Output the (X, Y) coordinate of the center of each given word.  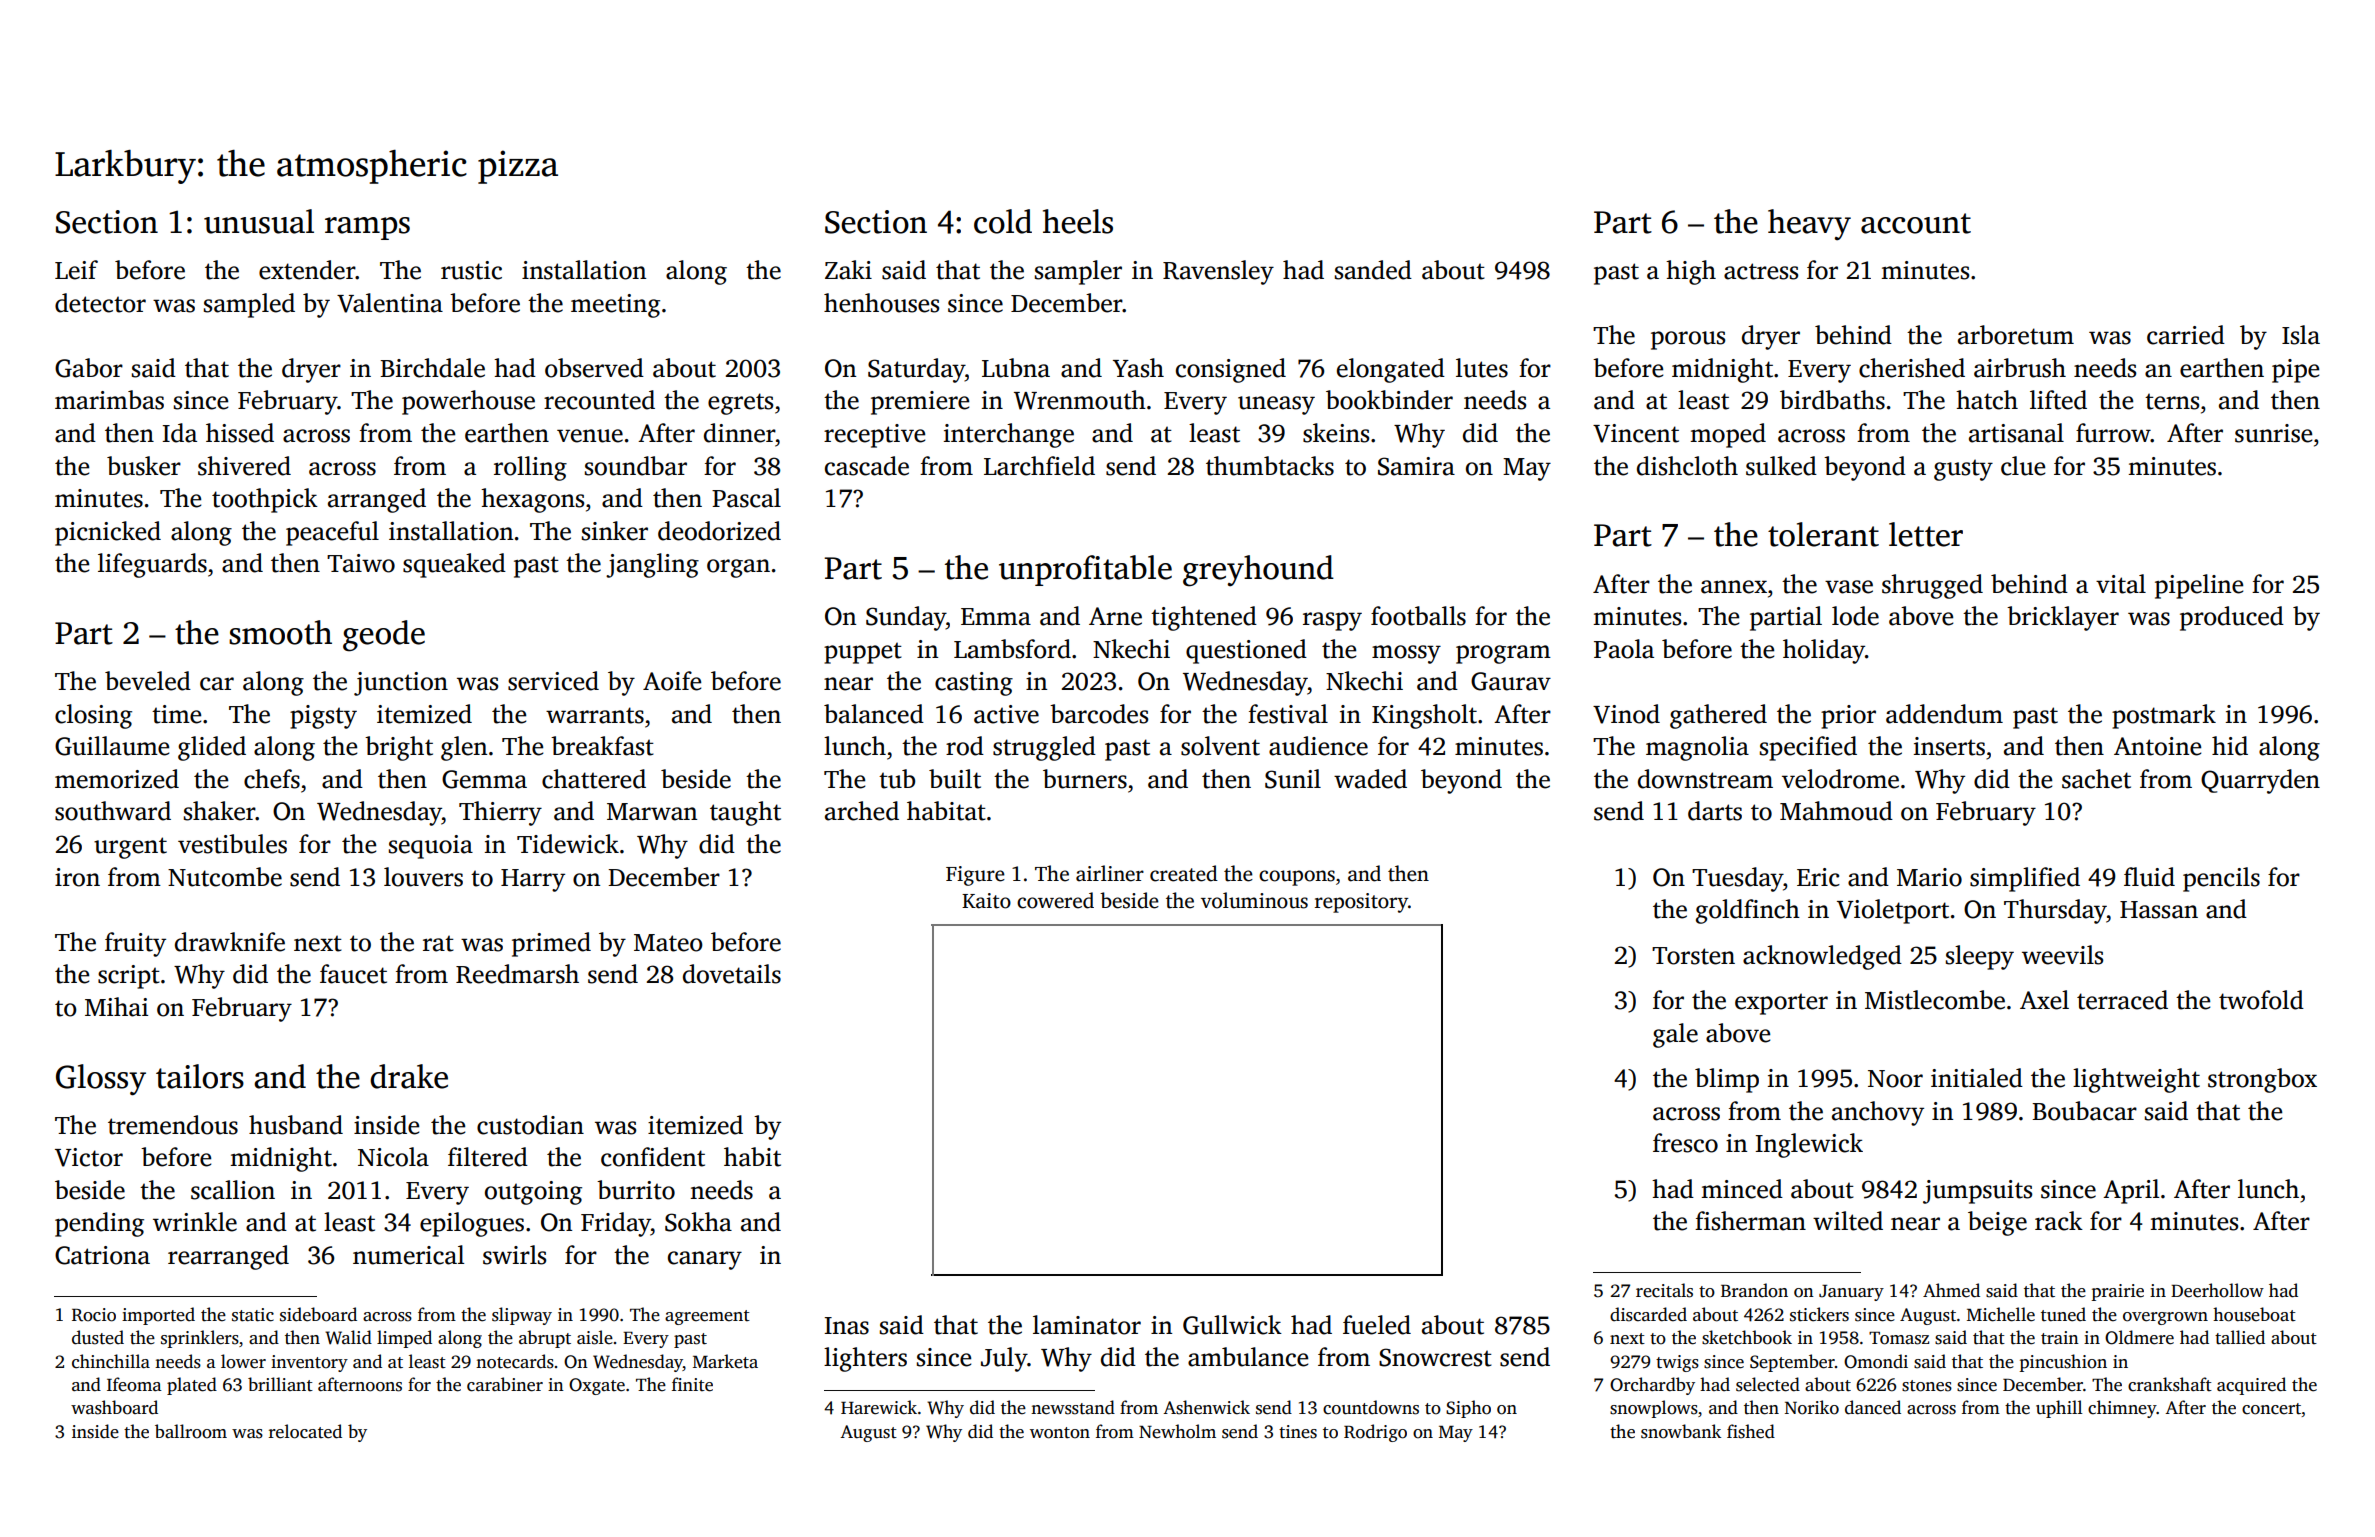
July (1004, 1359)
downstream (1705, 779)
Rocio (94, 1315)
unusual (259, 221)
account (1916, 223)
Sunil (1293, 779)
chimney (2122, 1409)
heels (1078, 221)
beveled (148, 681)
